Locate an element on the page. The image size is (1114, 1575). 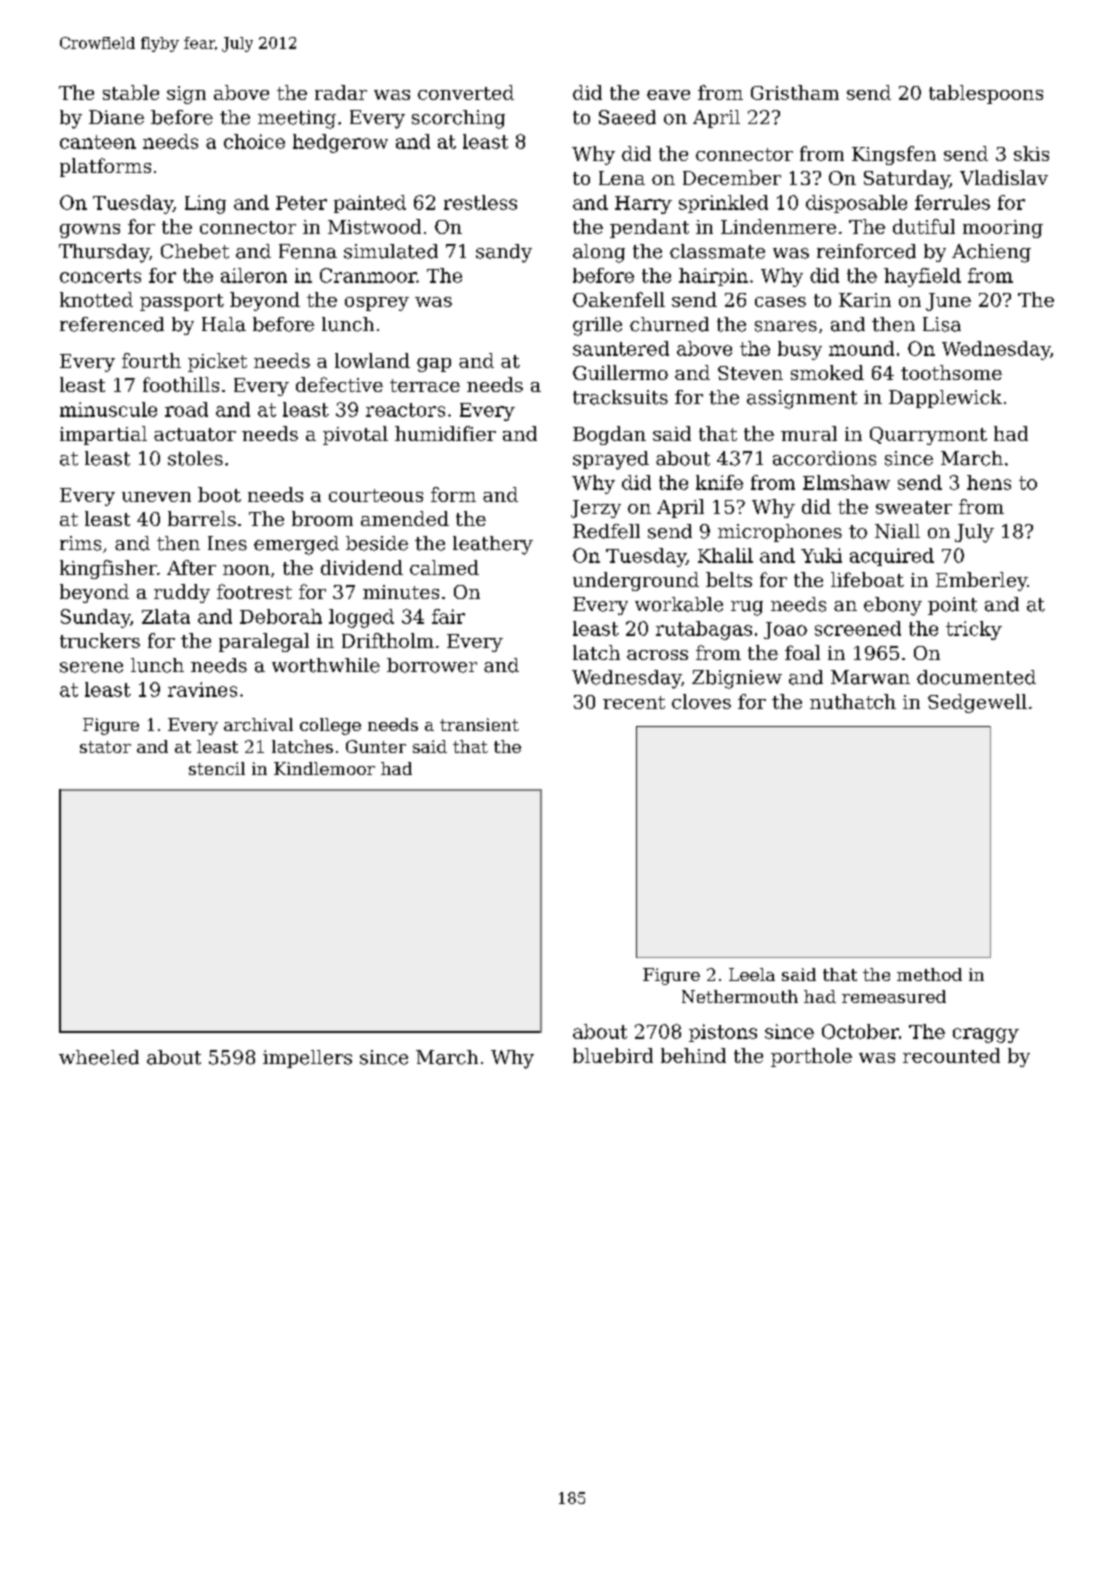
stable is located at coordinates (131, 92).
